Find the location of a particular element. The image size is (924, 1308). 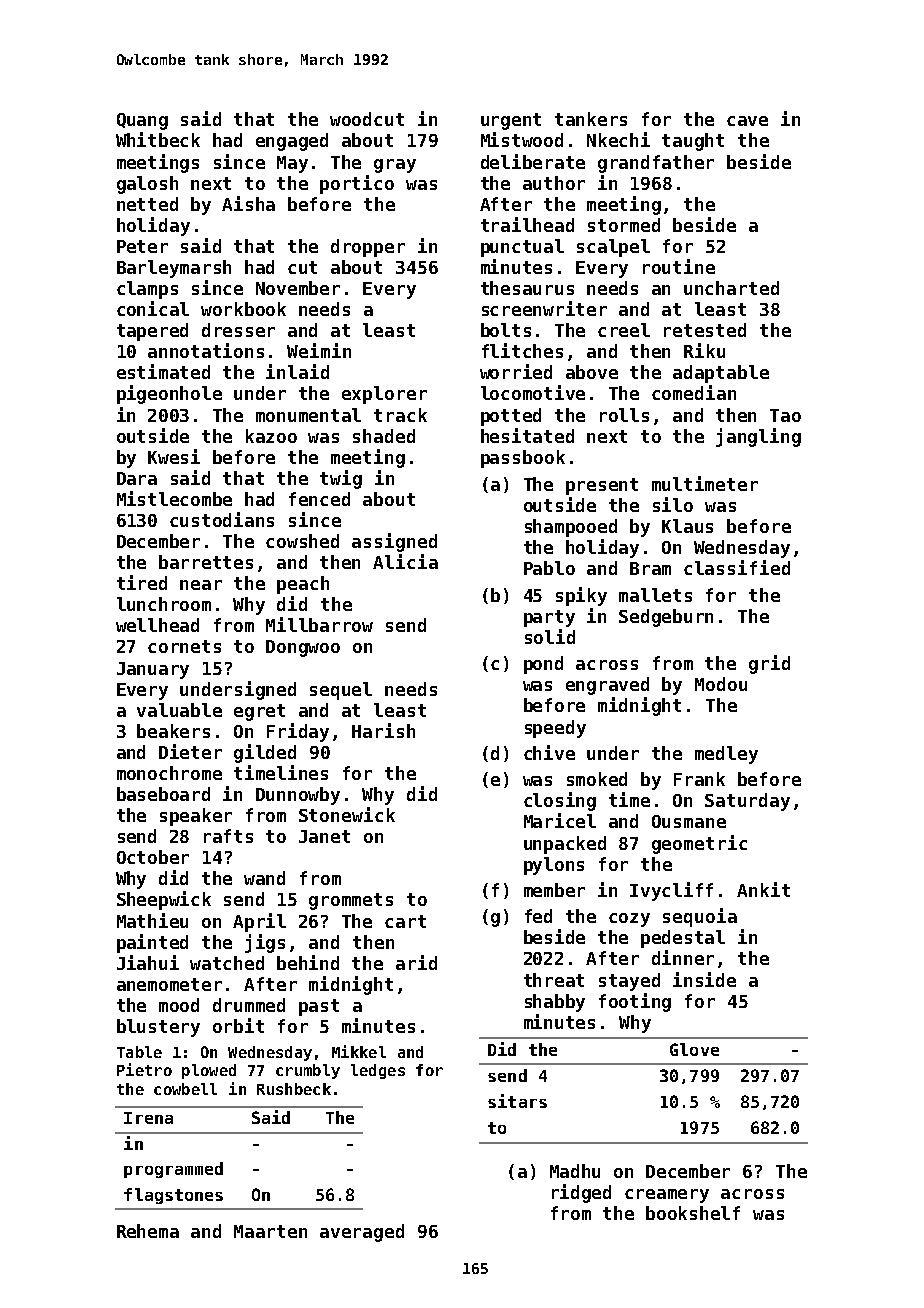

Nkechi is located at coordinates (618, 139).
